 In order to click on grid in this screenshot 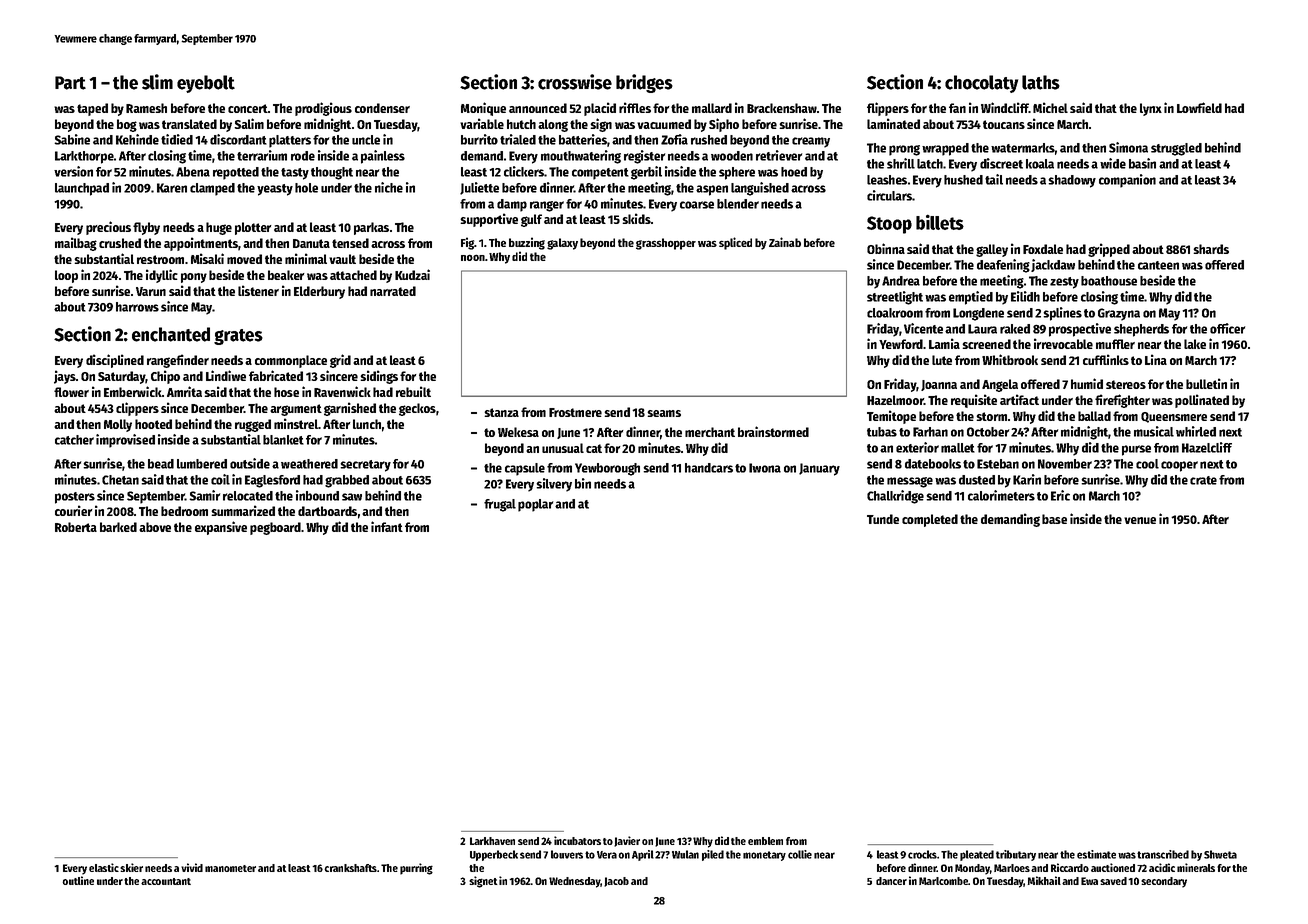, I will do `click(340, 361)`.
